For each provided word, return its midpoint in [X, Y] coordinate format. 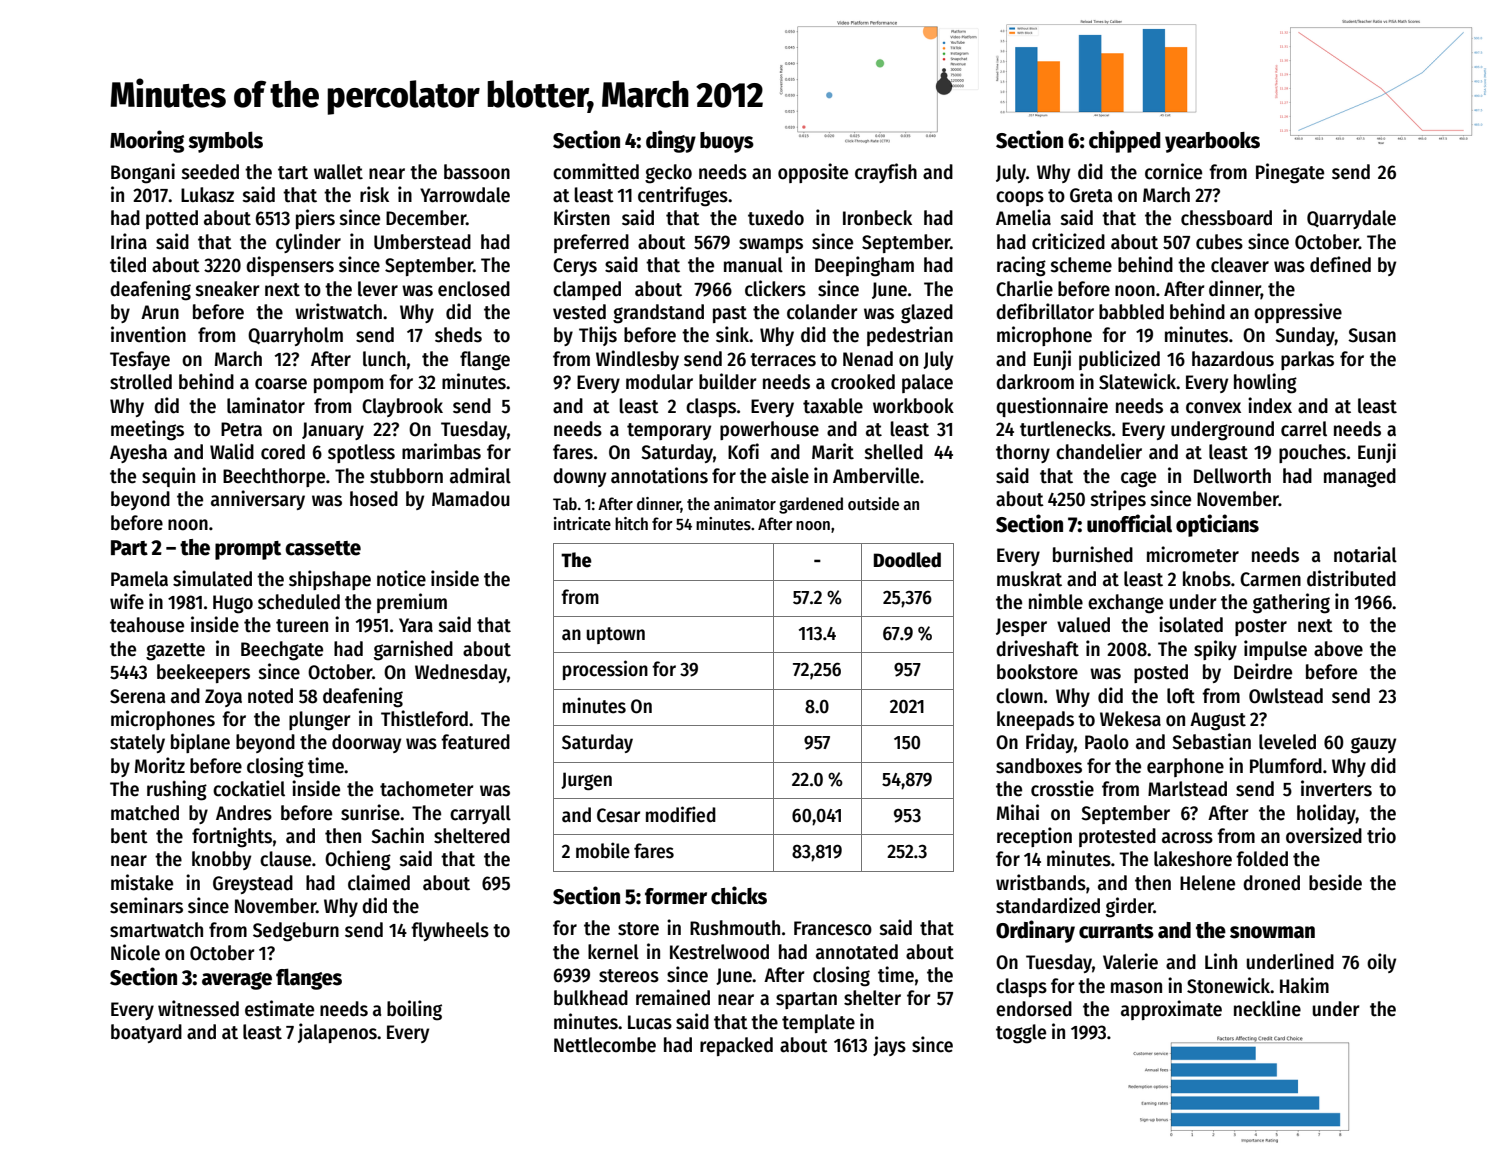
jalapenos [337, 1033]
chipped [1124, 141]
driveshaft [1037, 648]
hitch [631, 523]
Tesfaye [140, 360]
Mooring [147, 141]
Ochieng [358, 860]
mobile [603, 850]
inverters [1336, 788]
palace [927, 383]
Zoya [223, 698]
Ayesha [138, 453]
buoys [727, 142]
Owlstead [1286, 696]
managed [1360, 478]
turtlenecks [1065, 429]
